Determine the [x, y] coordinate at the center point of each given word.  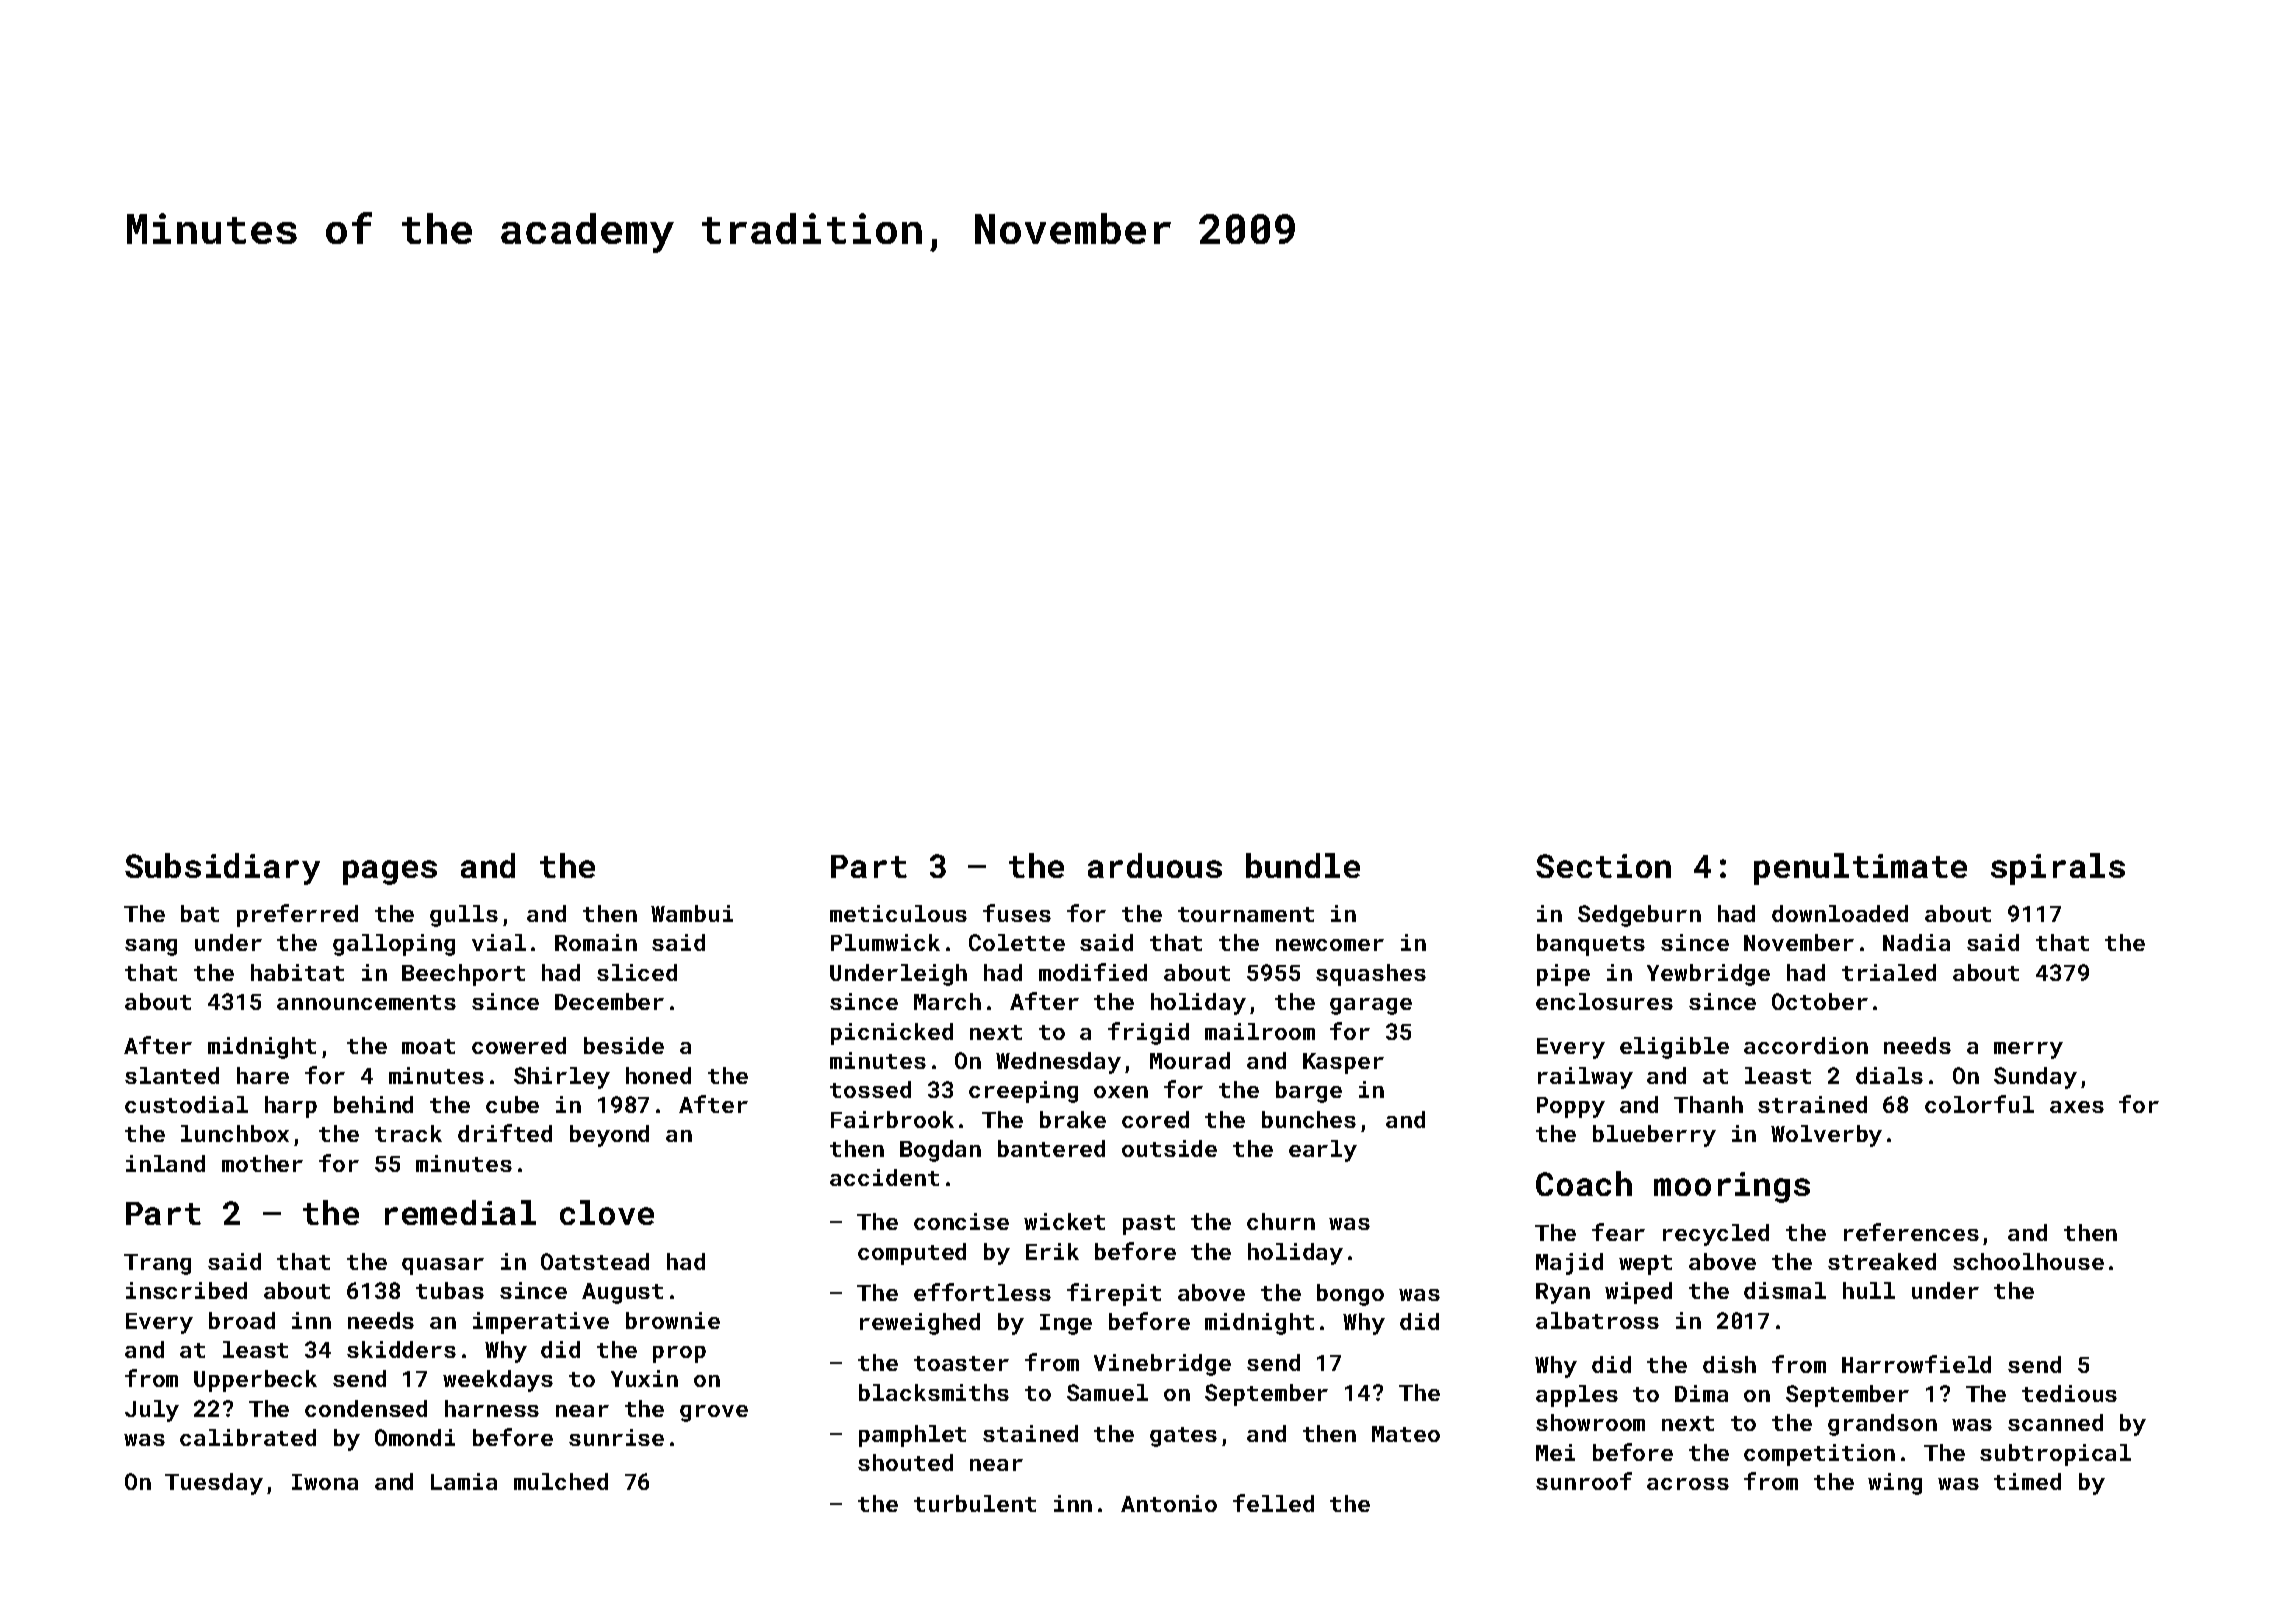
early [1323, 1151]
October [1820, 1001]
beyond [609, 1136]
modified [1093, 972]
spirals [2058, 869]
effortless [982, 1292]
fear [1618, 1232]
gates [1183, 1437]
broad [242, 1320]
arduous [1155, 865]
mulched [561, 1481]
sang [151, 947]
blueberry [1654, 1136]
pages [390, 872]
